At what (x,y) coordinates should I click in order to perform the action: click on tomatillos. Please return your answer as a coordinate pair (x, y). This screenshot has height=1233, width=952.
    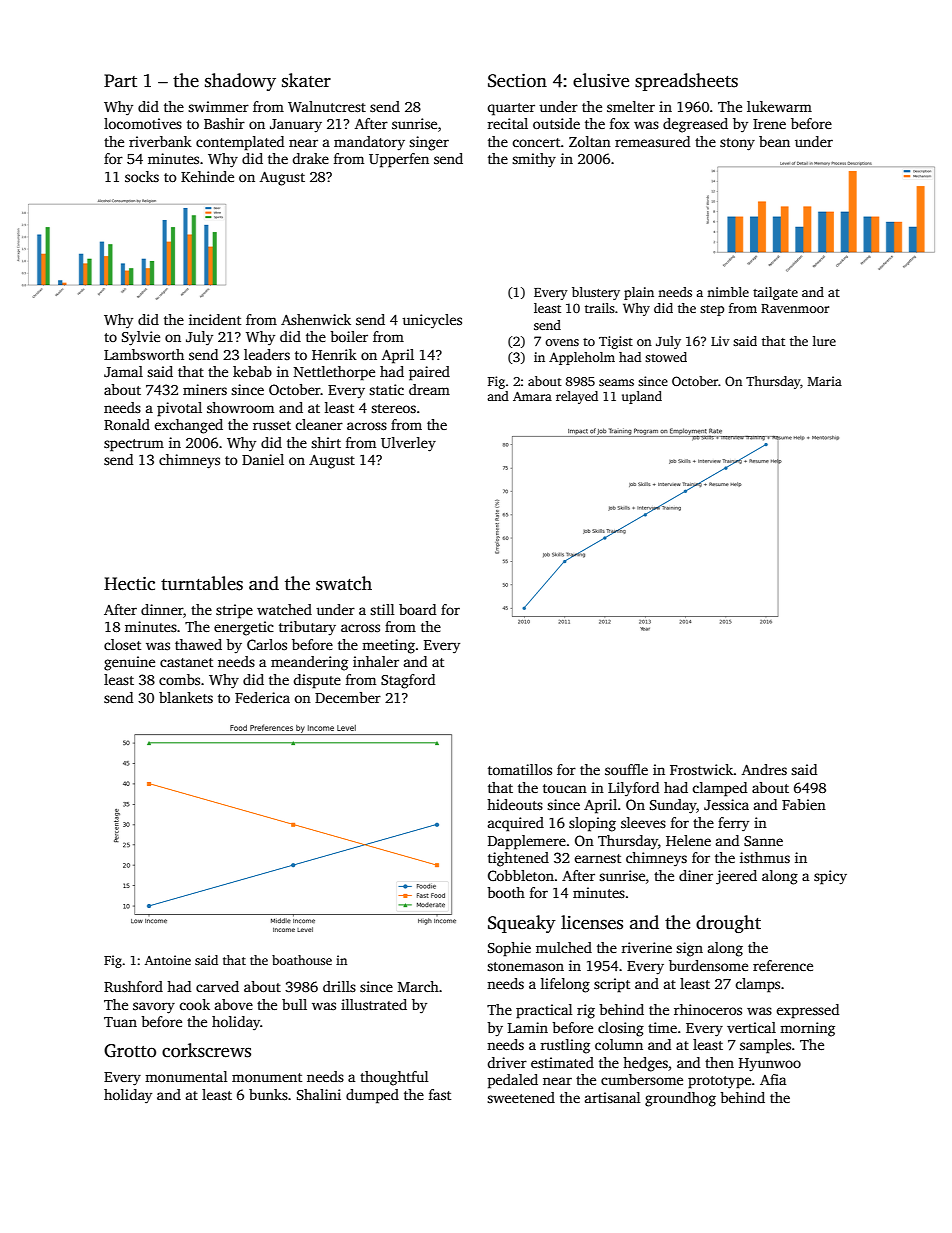
    Looking at the image, I should click on (520, 769).
